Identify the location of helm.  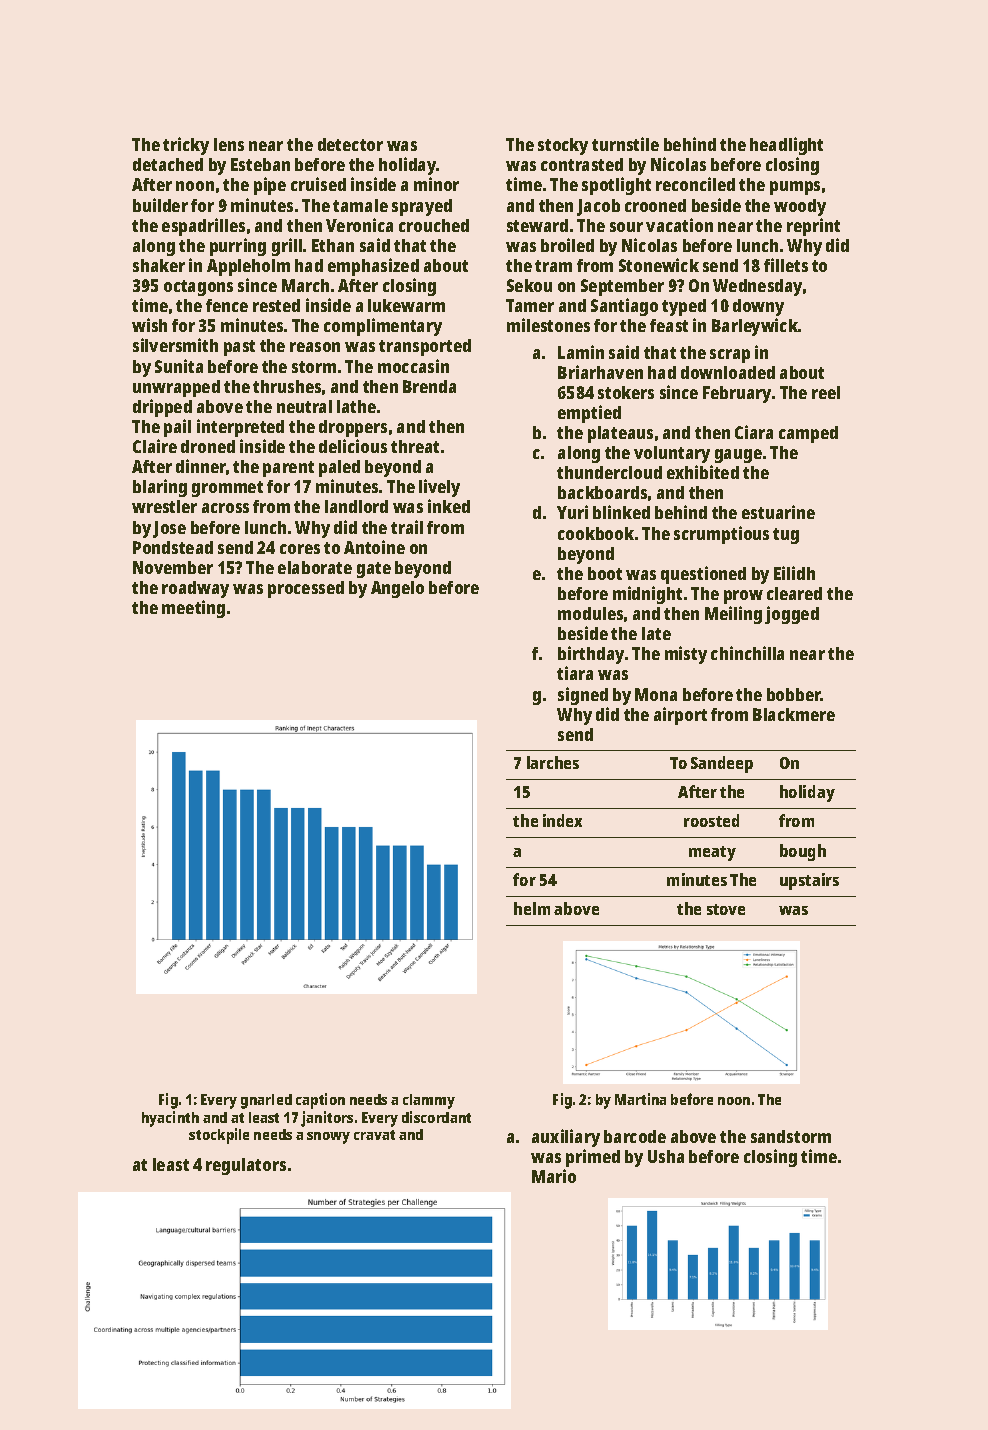
(532, 908).
